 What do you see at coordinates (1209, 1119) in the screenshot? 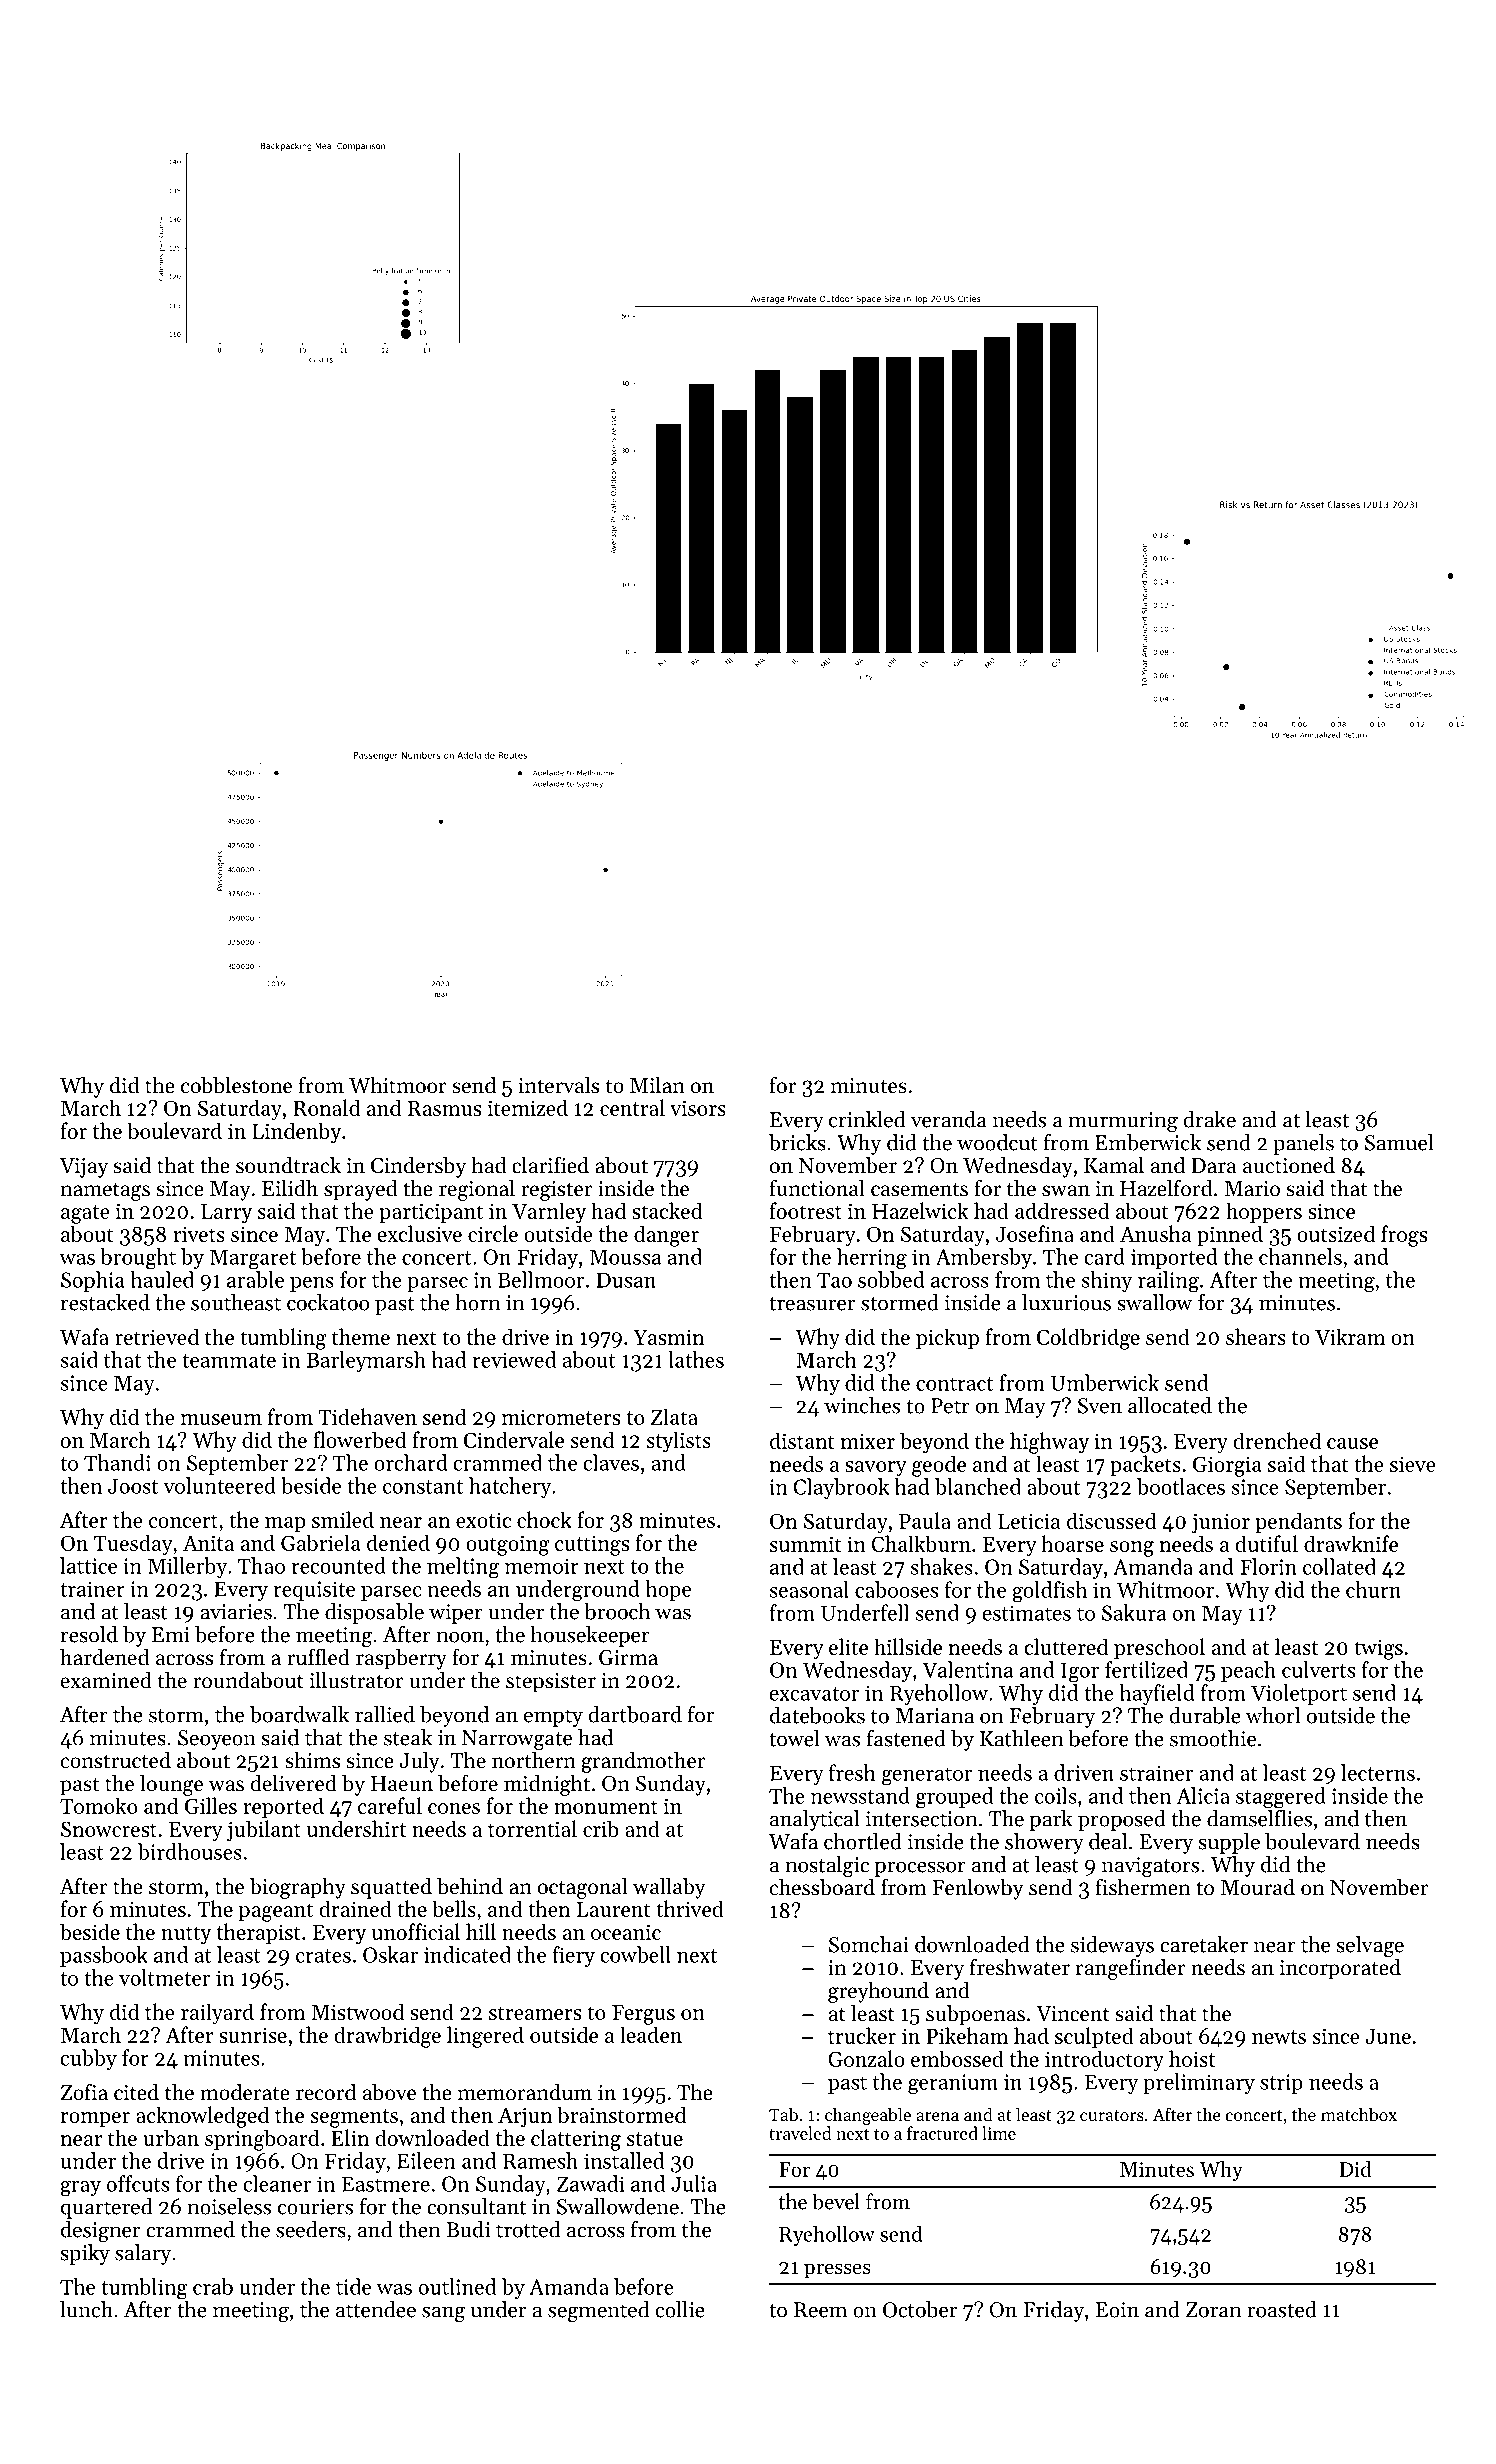
I see `drake` at bounding box center [1209, 1119].
